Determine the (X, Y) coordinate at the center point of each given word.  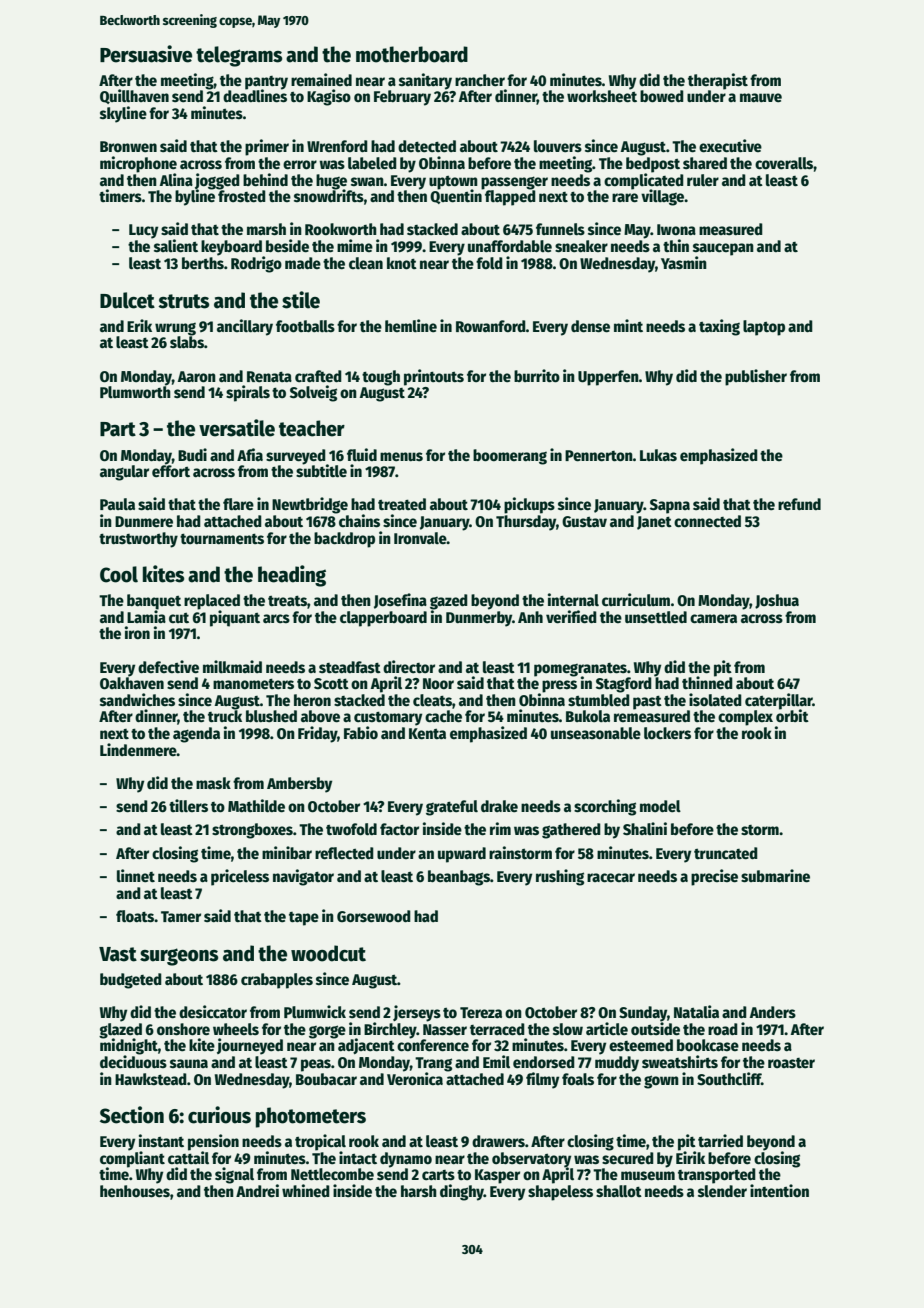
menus (401, 457)
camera (713, 619)
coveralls (784, 163)
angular (124, 473)
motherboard (412, 54)
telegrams (239, 56)
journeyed (250, 1046)
